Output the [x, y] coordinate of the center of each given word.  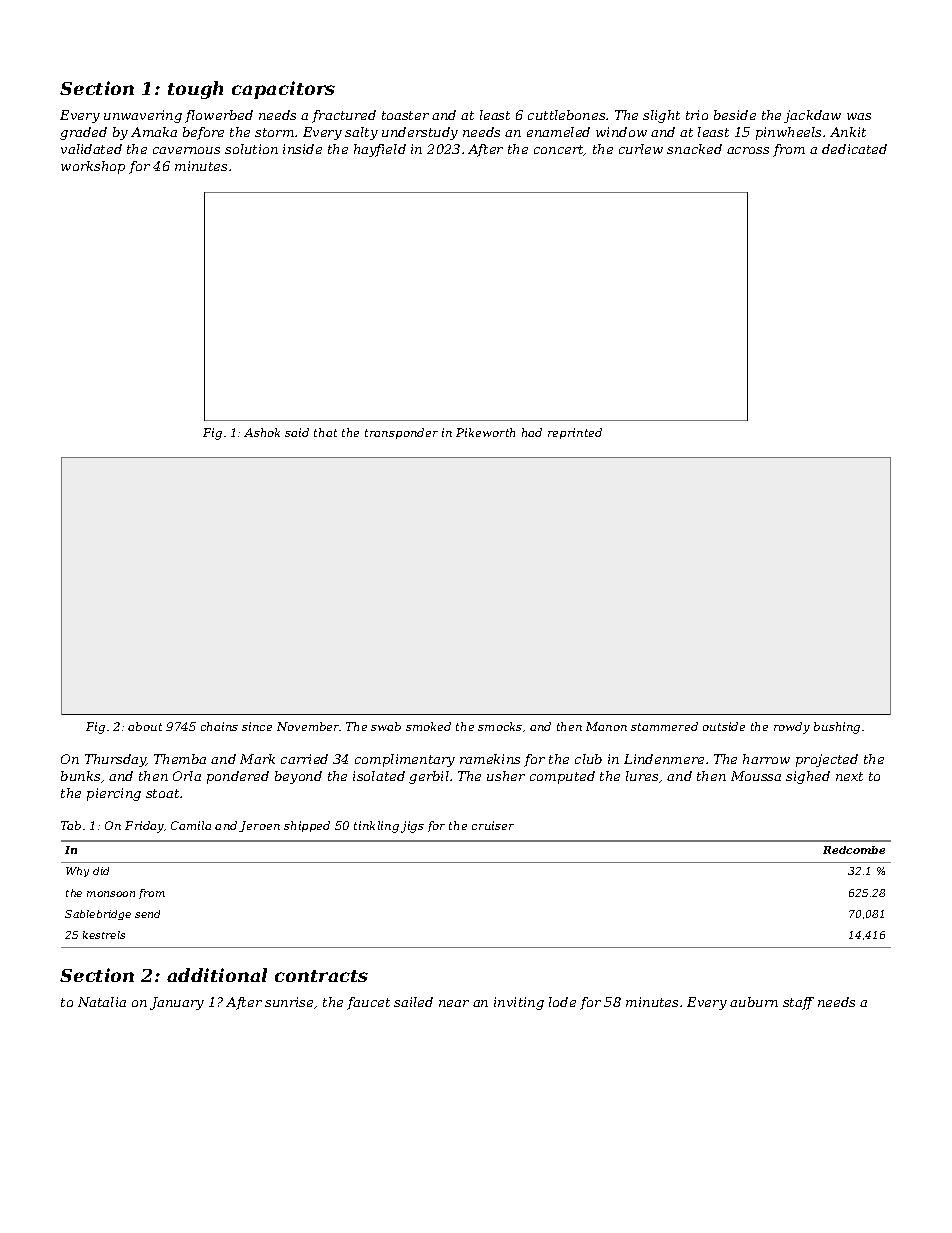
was [859, 116]
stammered [664, 726]
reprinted [575, 433]
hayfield [380, 150]
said [297, 432]
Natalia [102, 1002]
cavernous [186, 150]
